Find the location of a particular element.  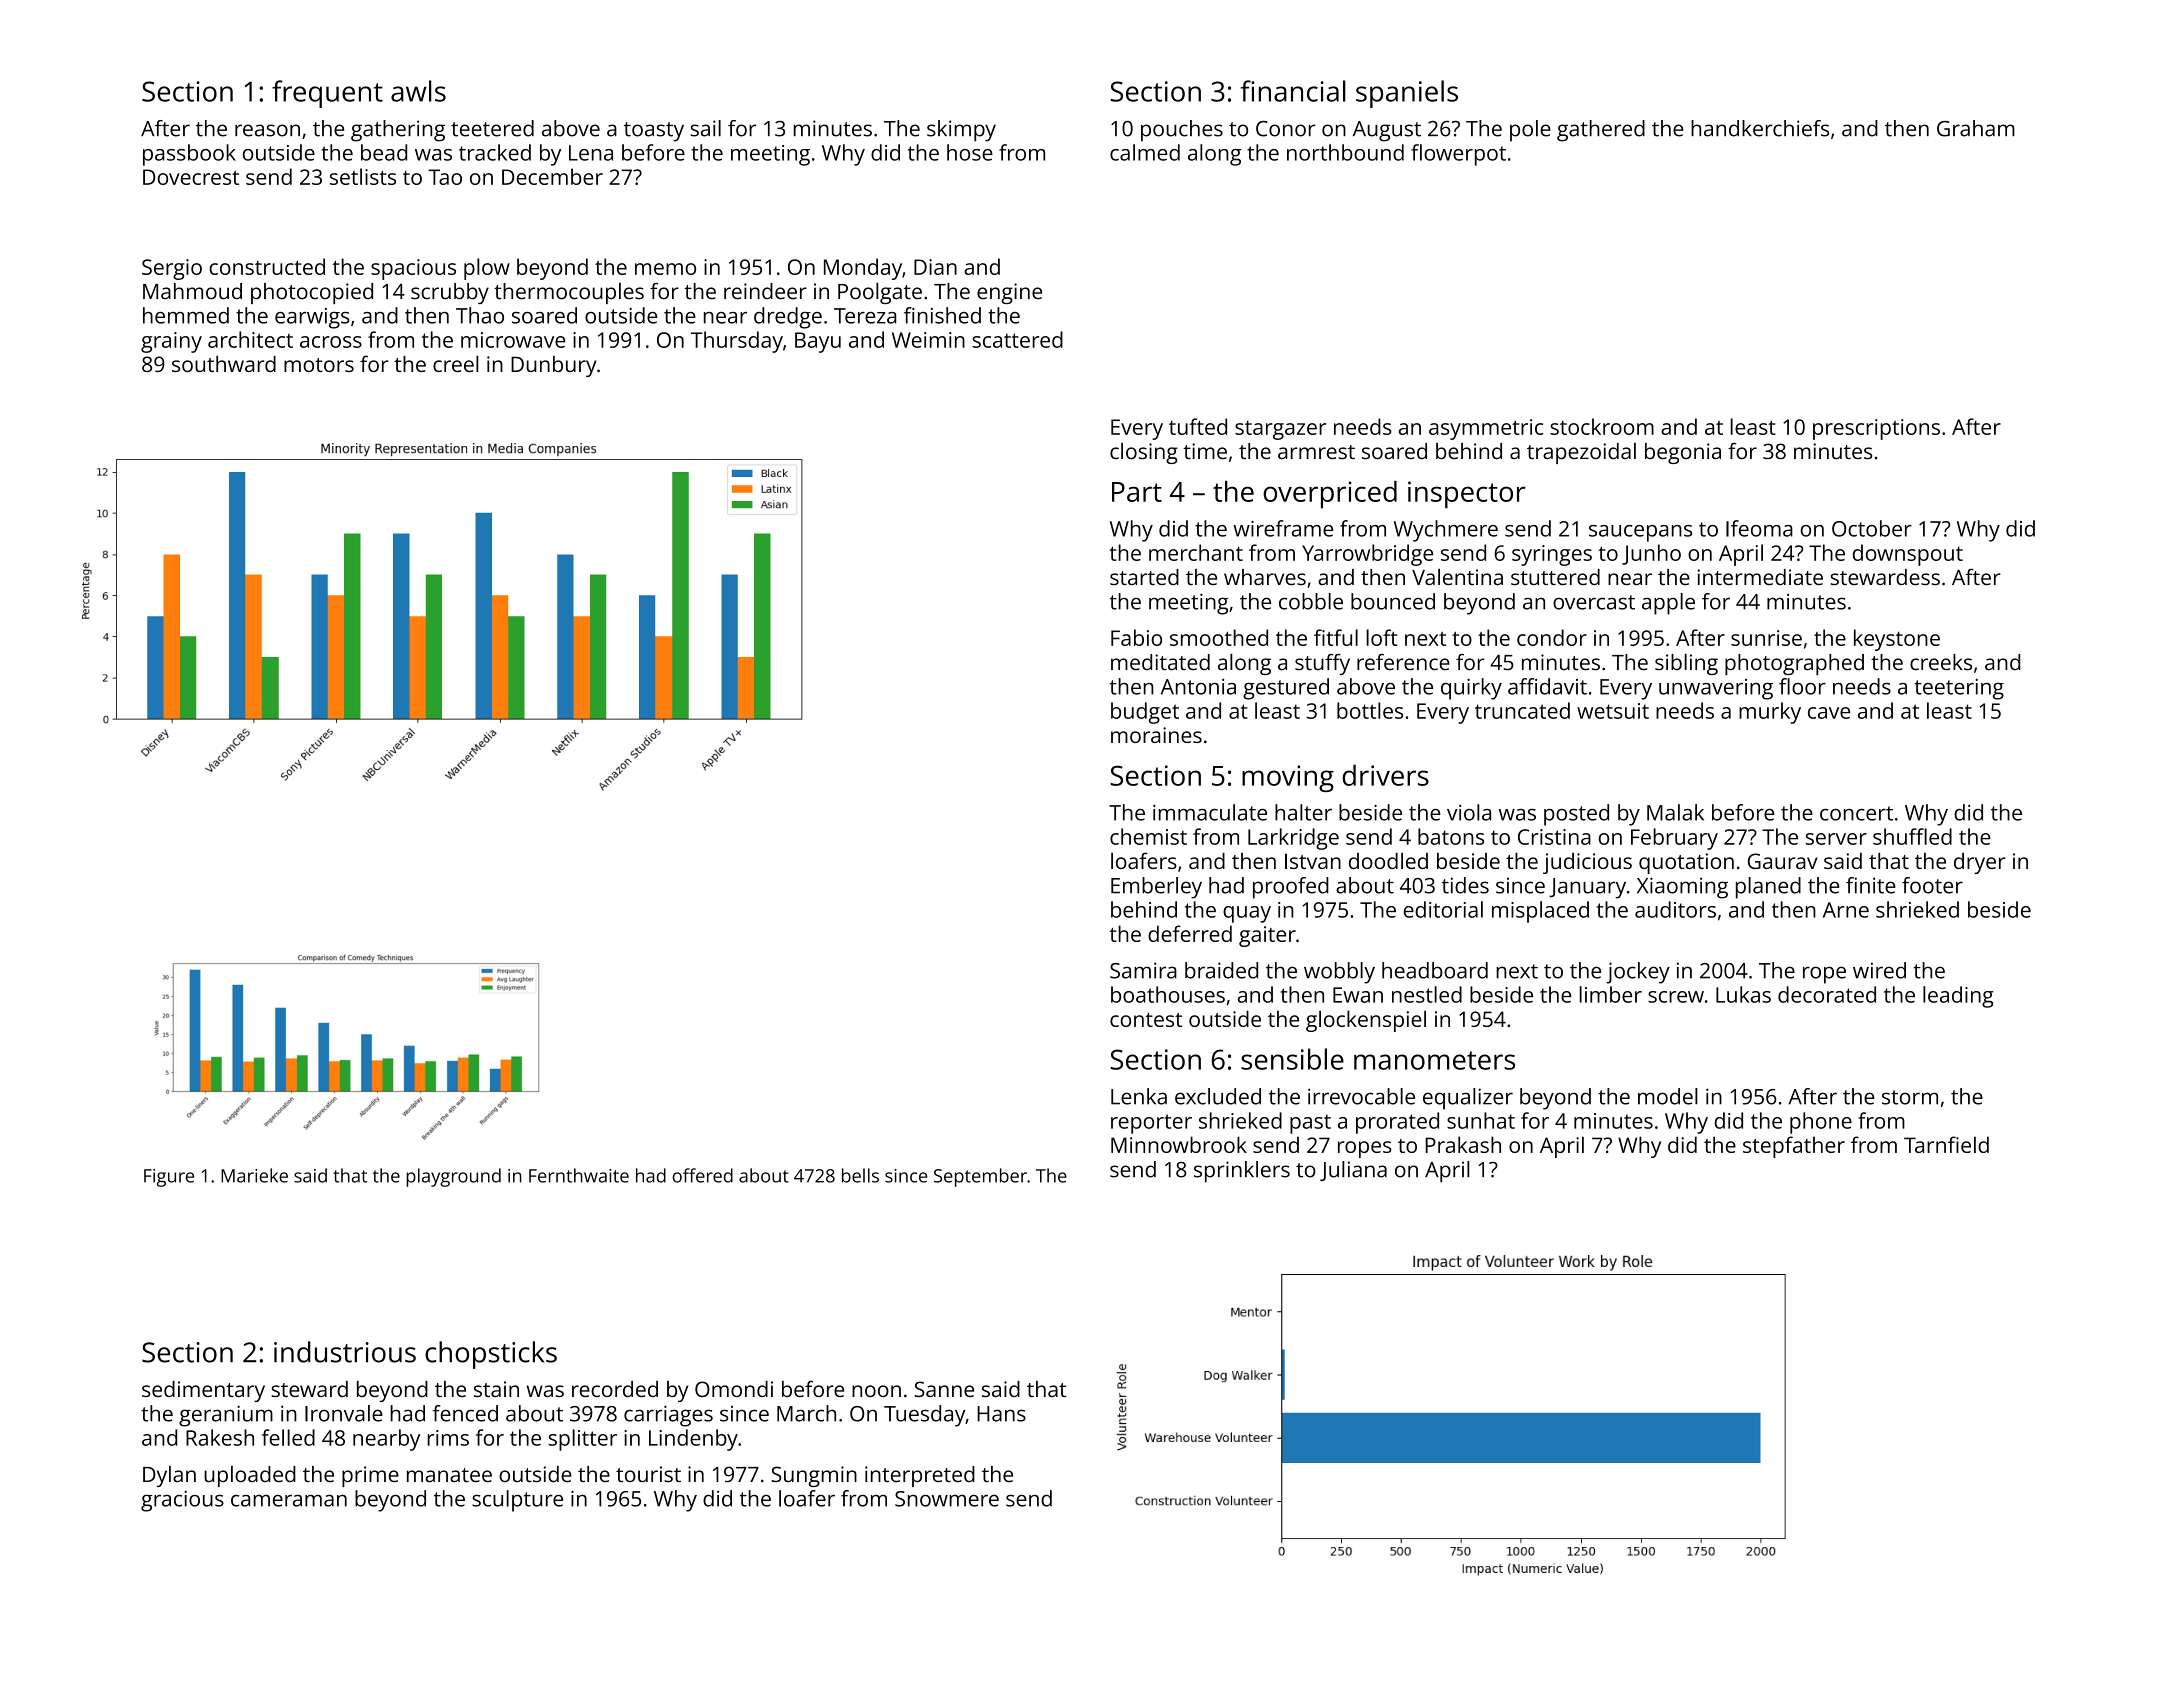

misplaced is located at coordinates (1540, 912).
